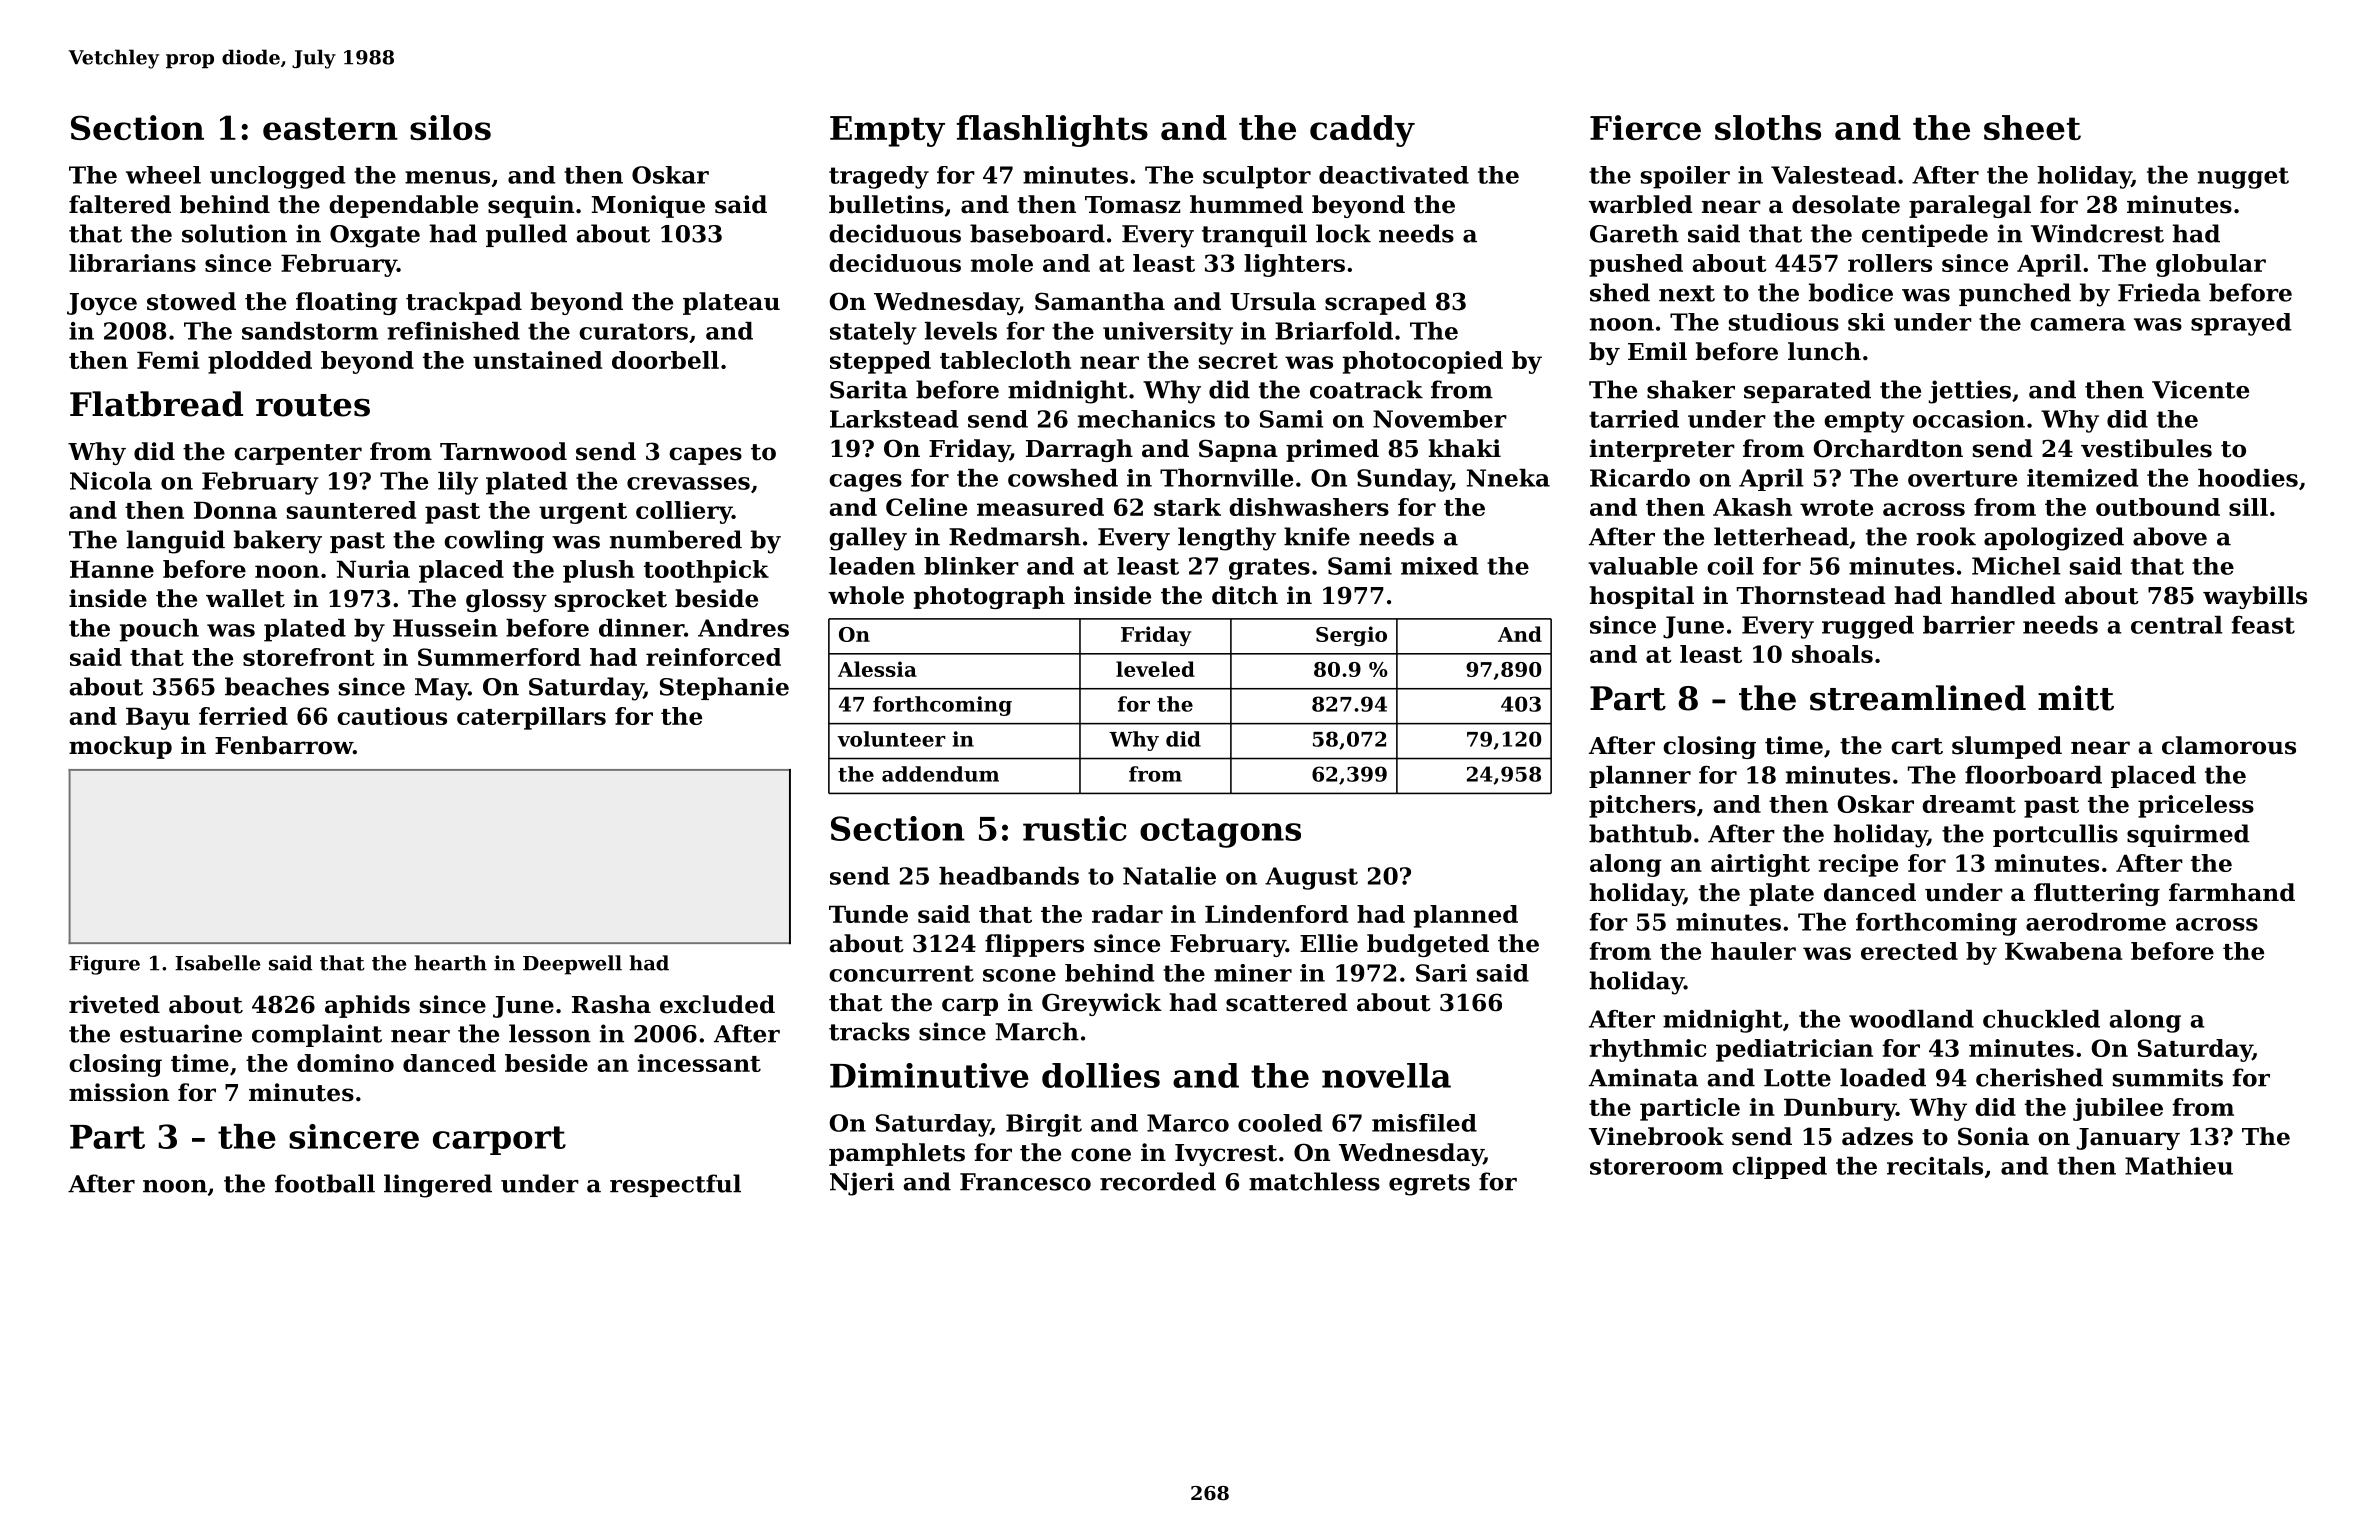 This page has width=2380, height=1540. What do you see at coordinates (2076, 698) in the page?
I see `mitt` at bounding box center [2076, 698].
